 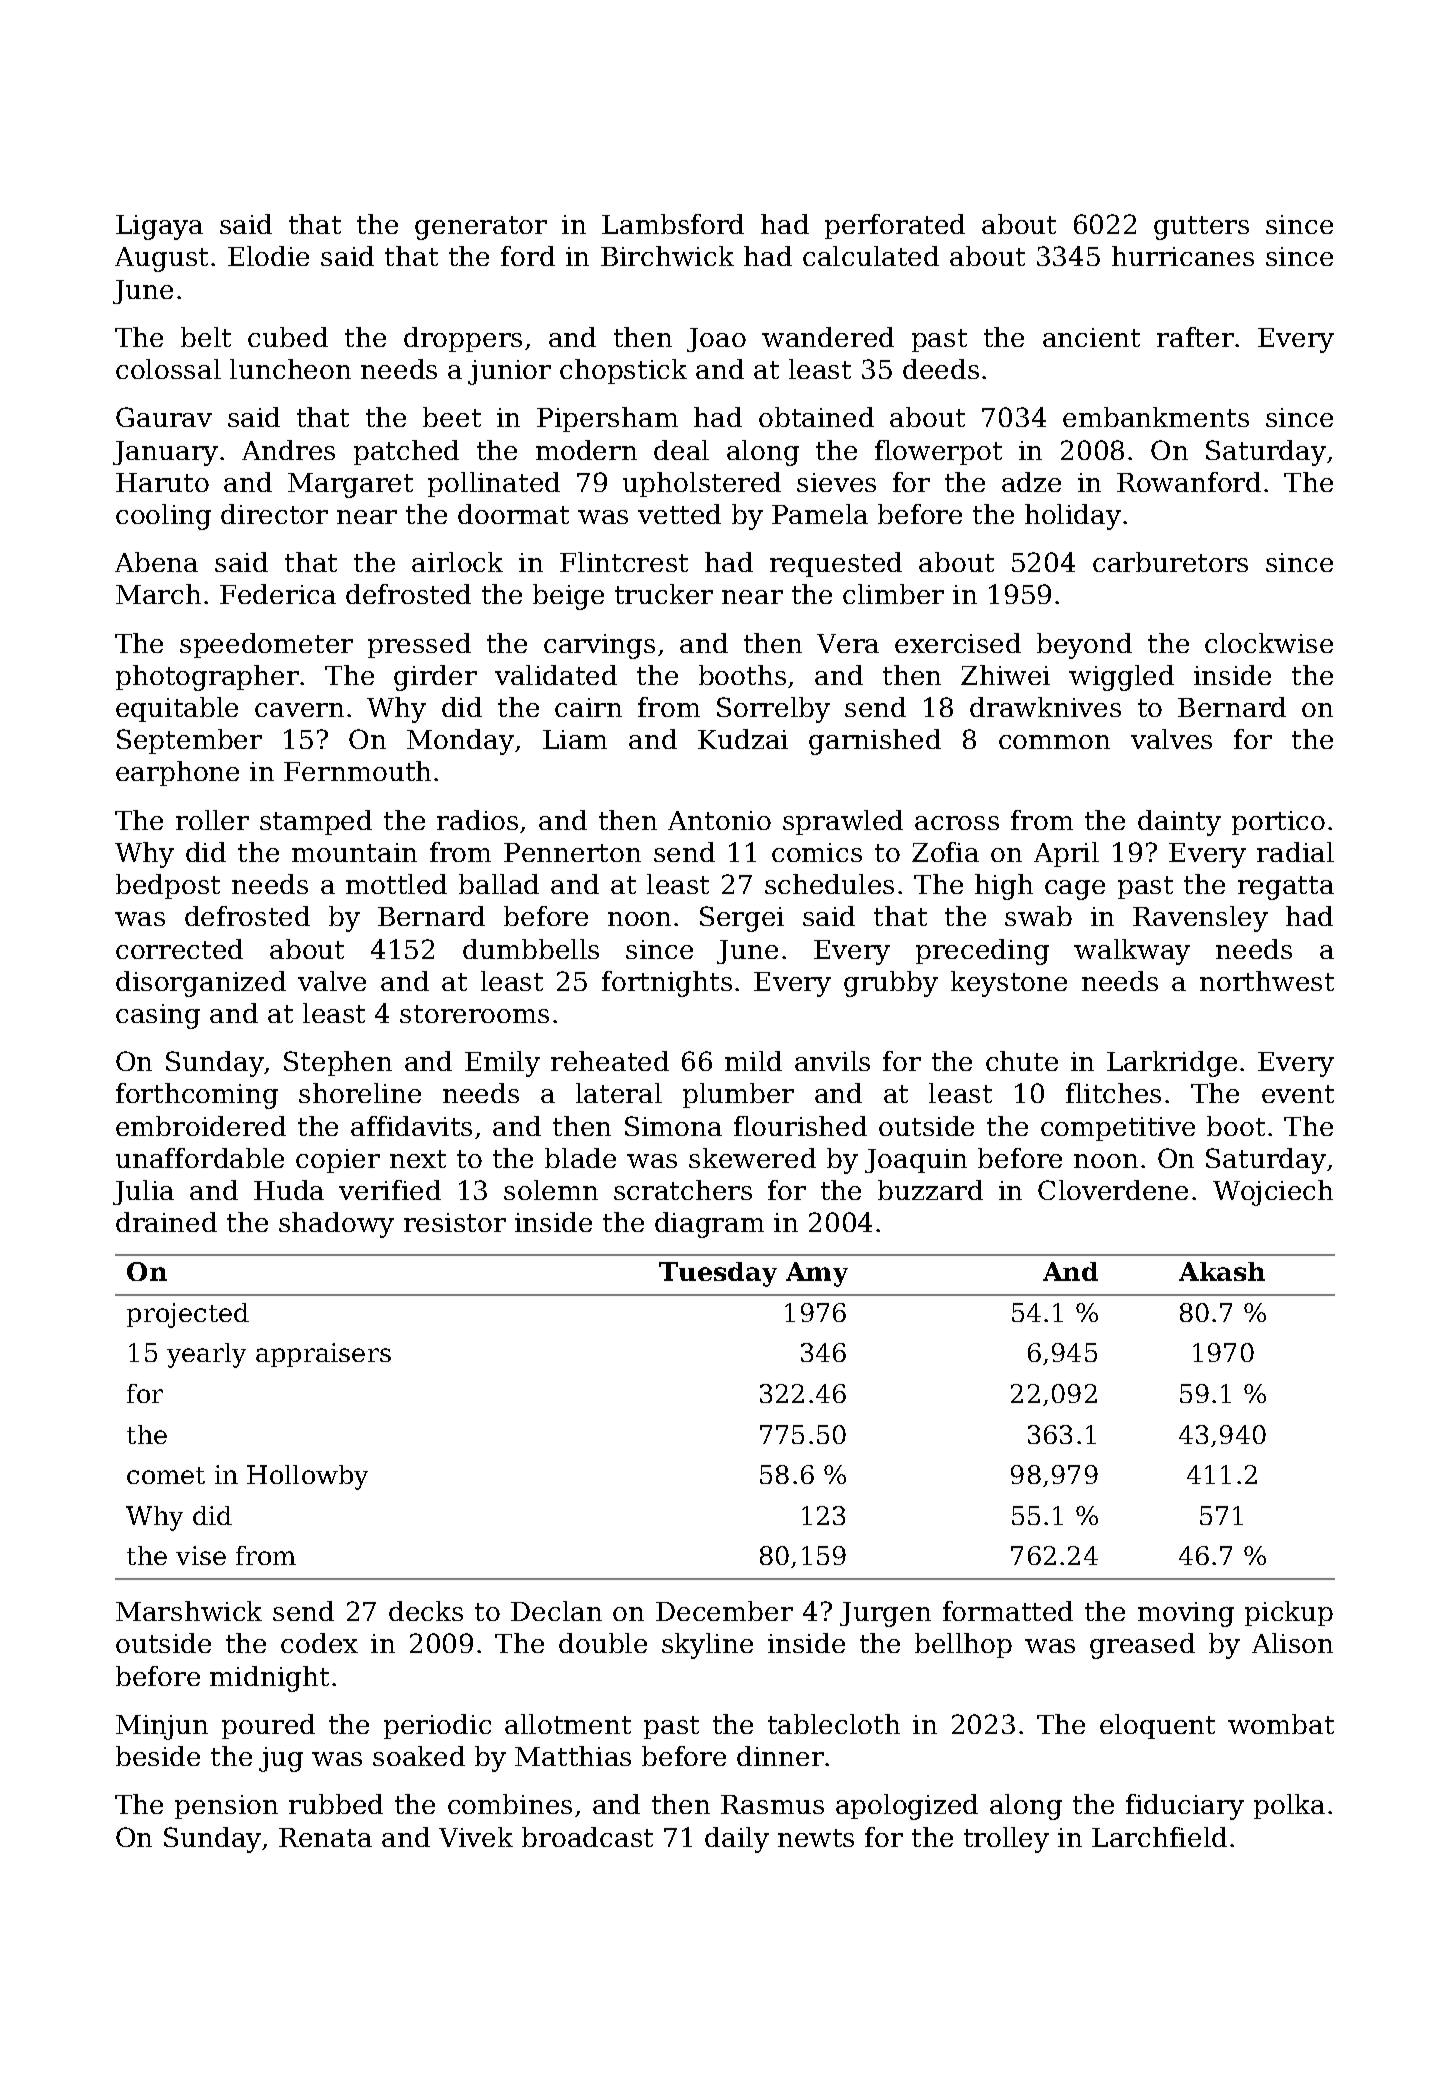 What do you see at coordinates (274, 514) in the document?
I see `director` at bounding box center [274, 514].
